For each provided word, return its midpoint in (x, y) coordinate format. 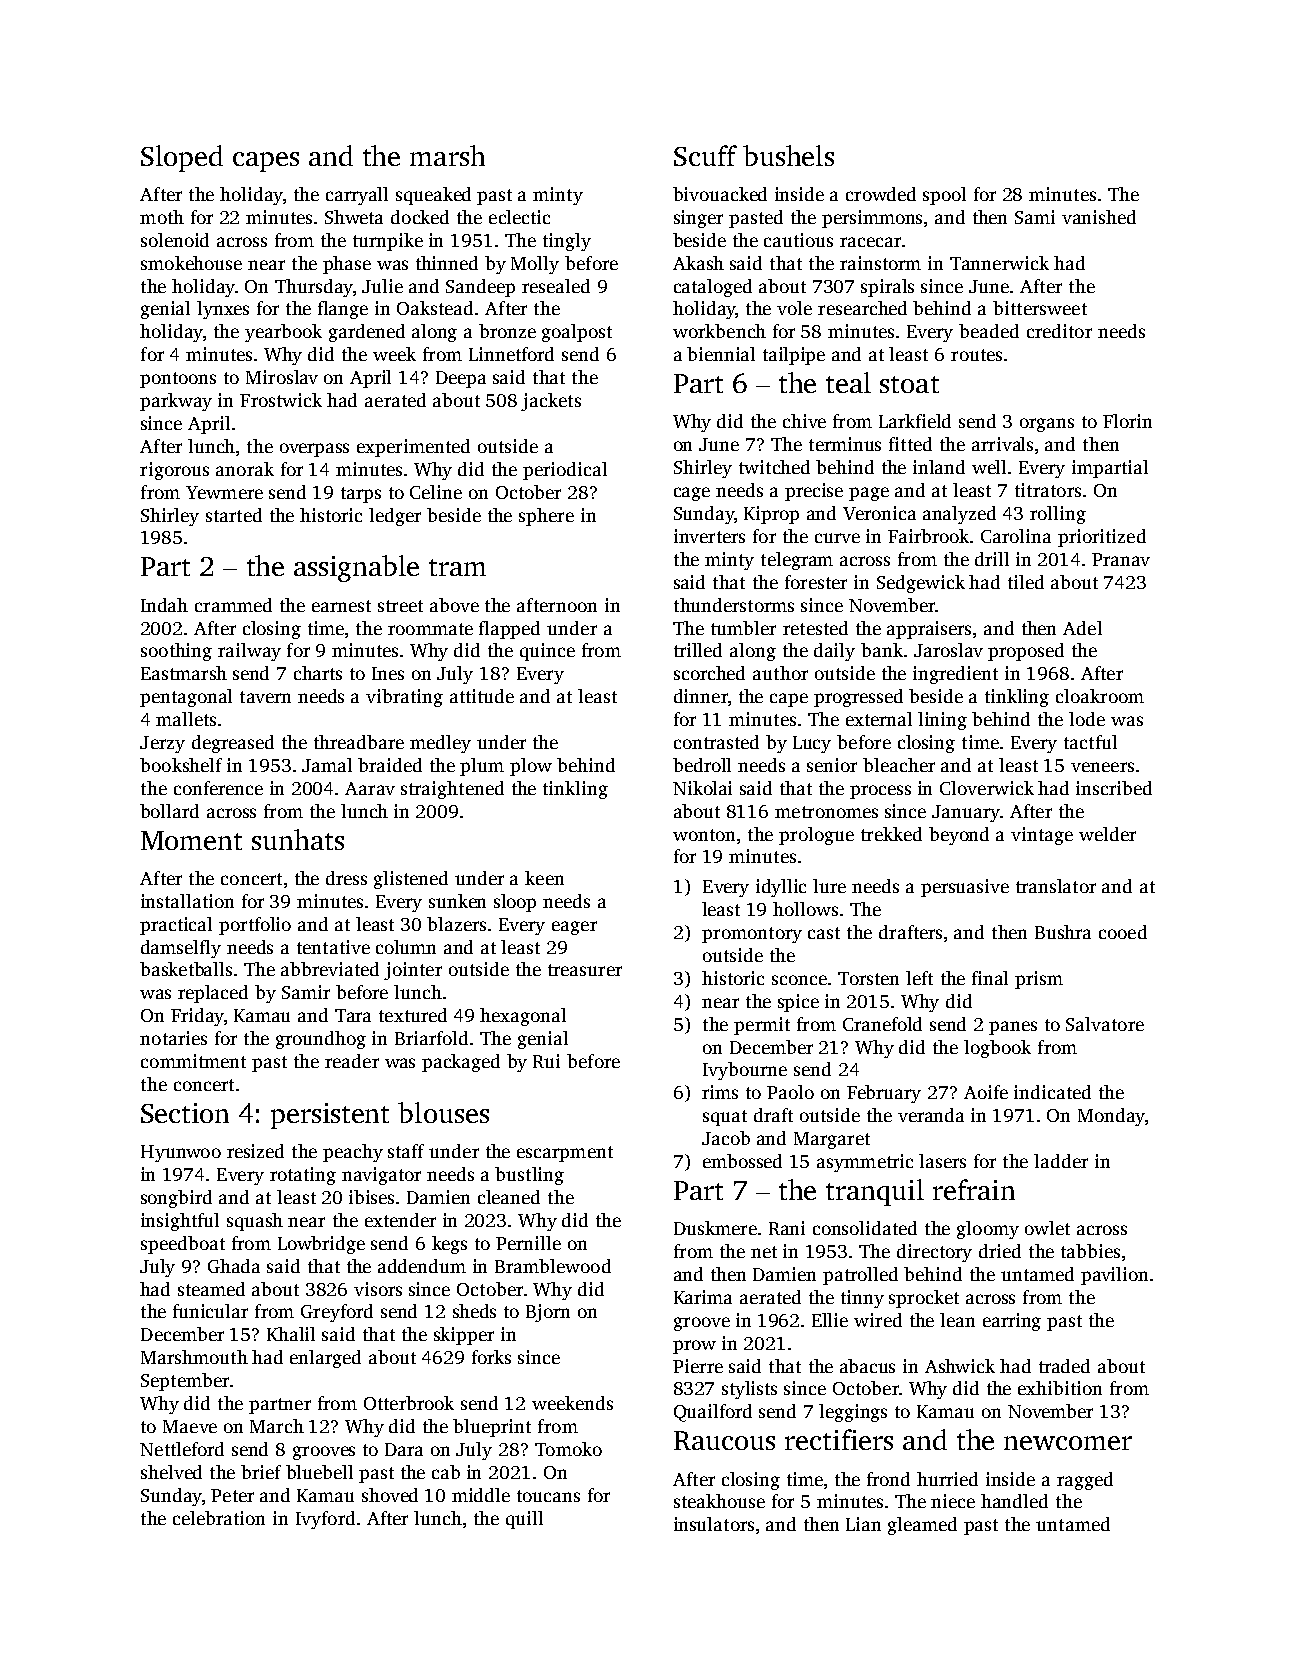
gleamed (922, 1526)
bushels (788, 155)
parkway (176, 402)
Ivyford (325, 1520)
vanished (1099, 217)
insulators (714, 1524)
